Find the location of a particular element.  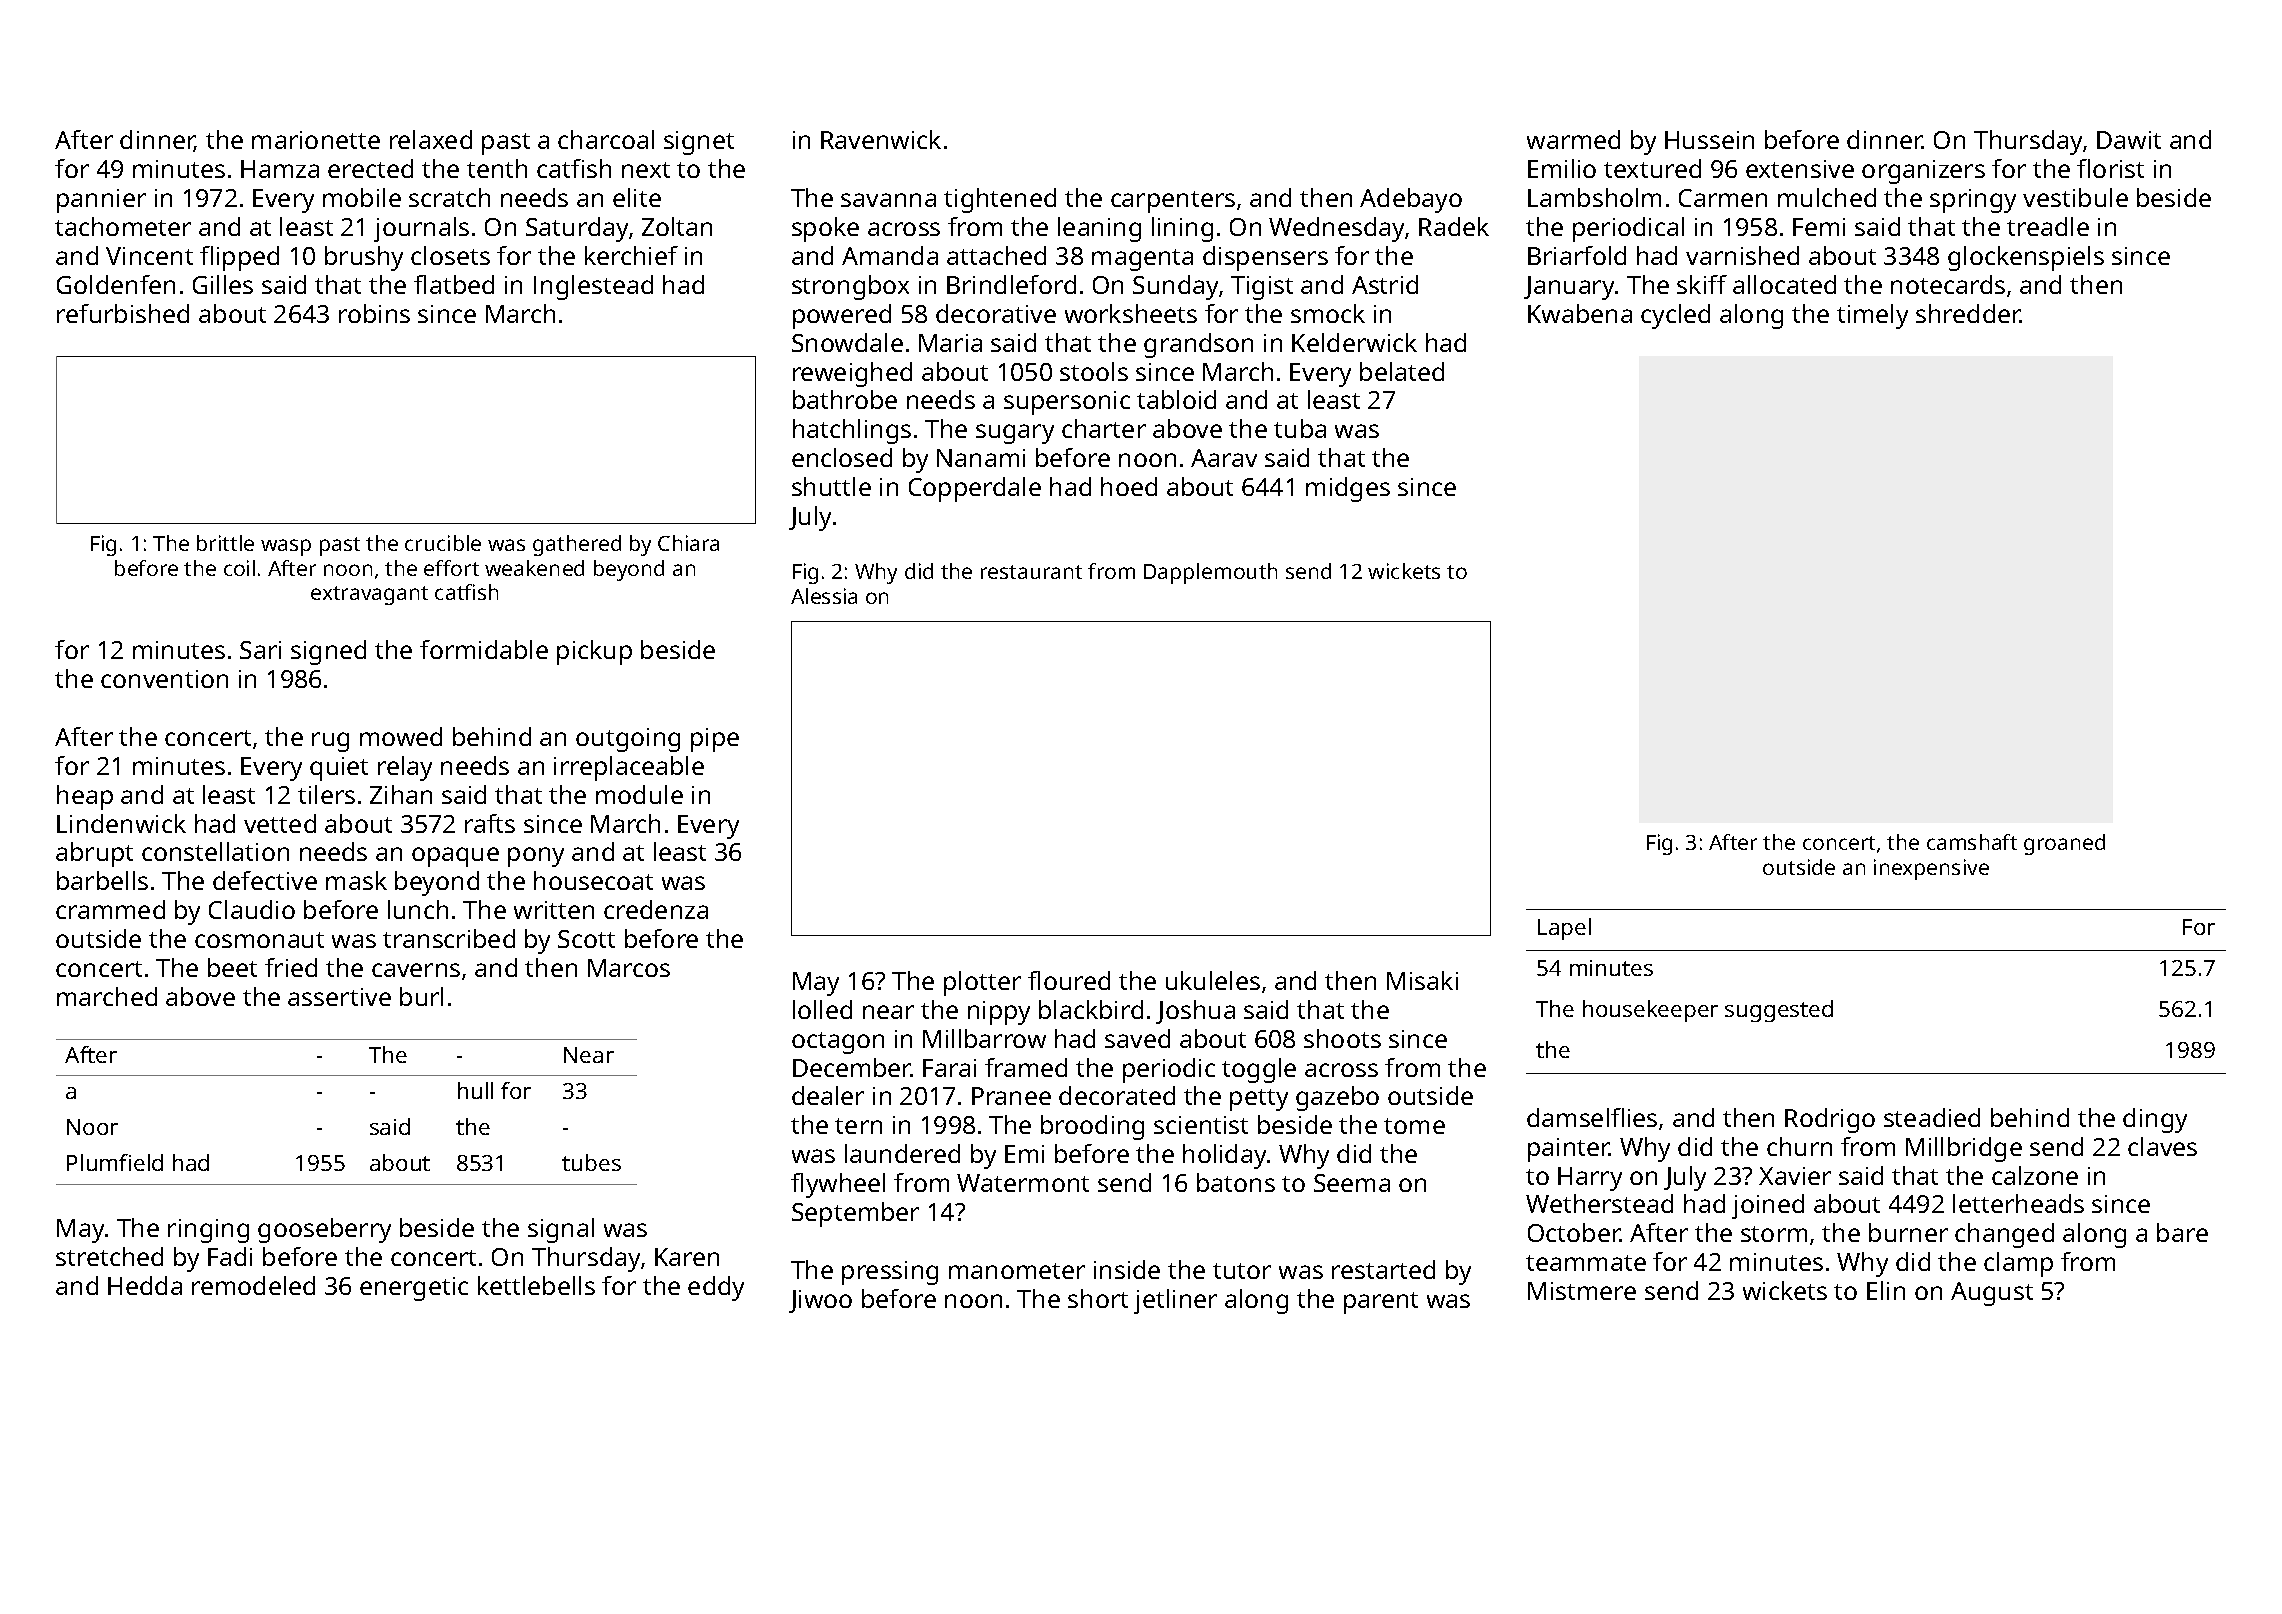

beet is located at coordinates (232, 967).
